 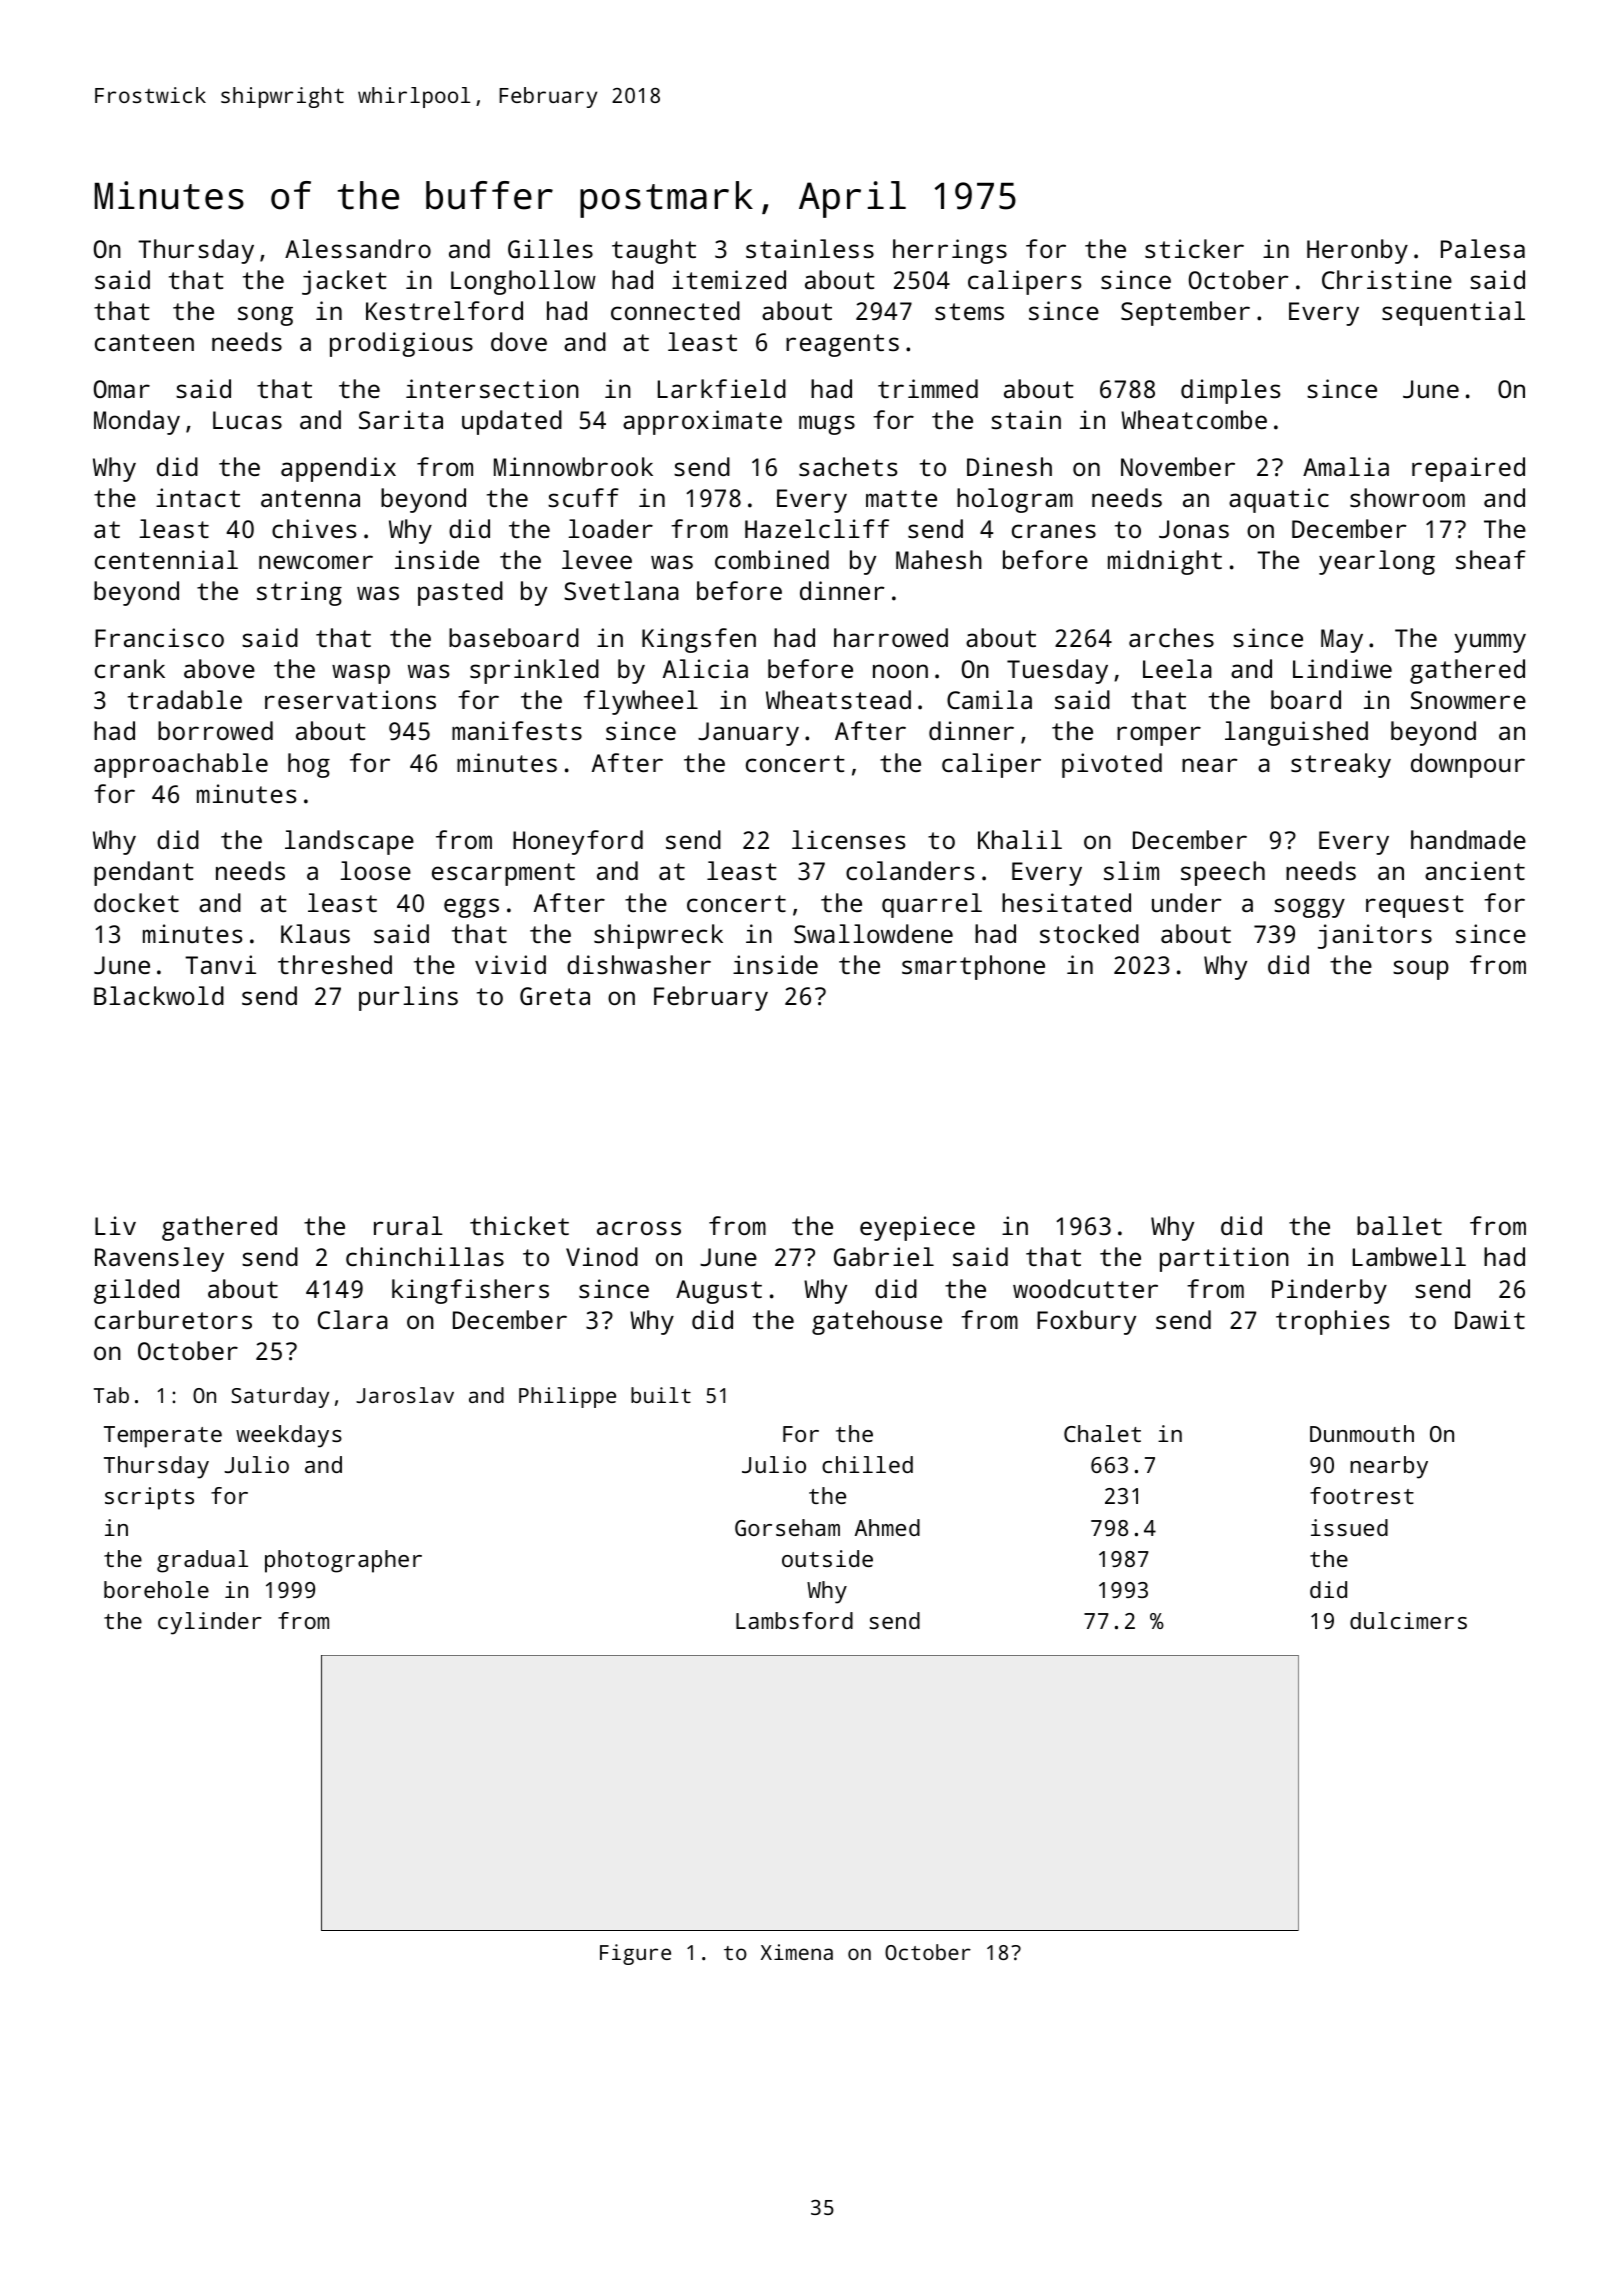 What do you see at coordinates (639, 1228) in the screenshot?
I see `across` at bounding box center [639, 1228].
